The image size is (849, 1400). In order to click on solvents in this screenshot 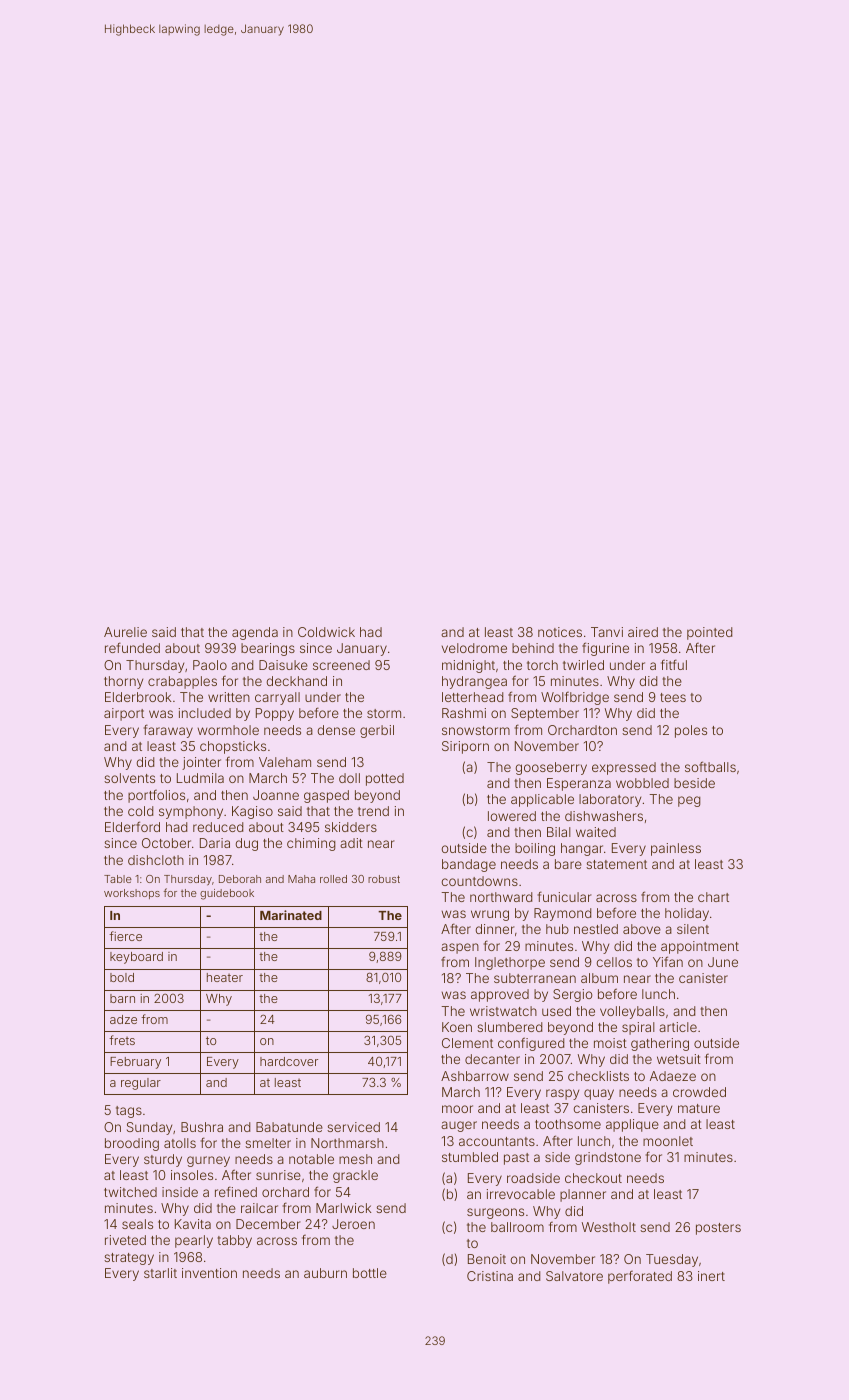, I will do `click(129, 778)`.
